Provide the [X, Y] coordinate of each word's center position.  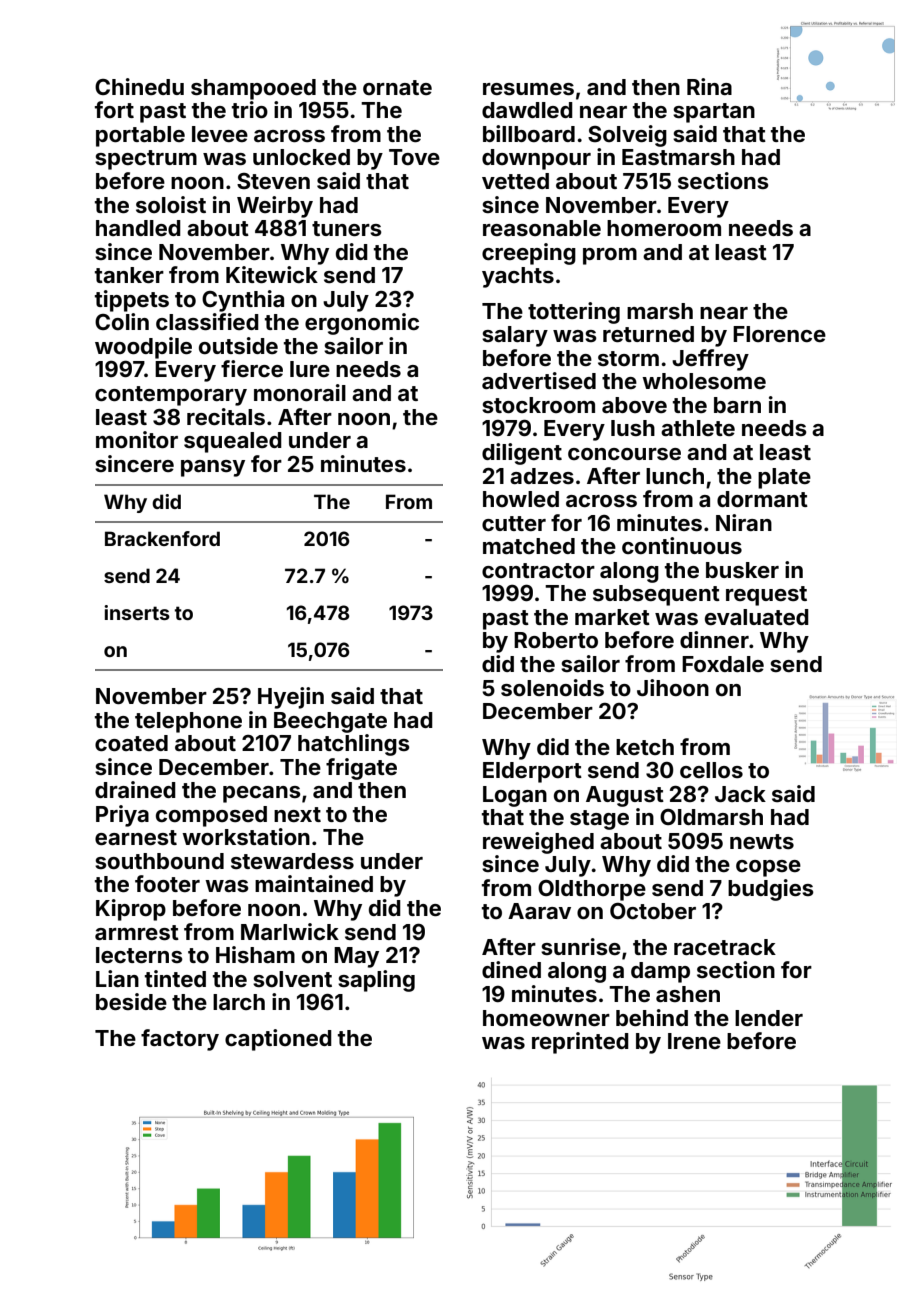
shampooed [253, 89]
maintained [314, 883]
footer [167, 883]
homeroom [664, 228]
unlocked [301, 157]
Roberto [556, 640]
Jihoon [673, 687]
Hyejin [291, 698]
